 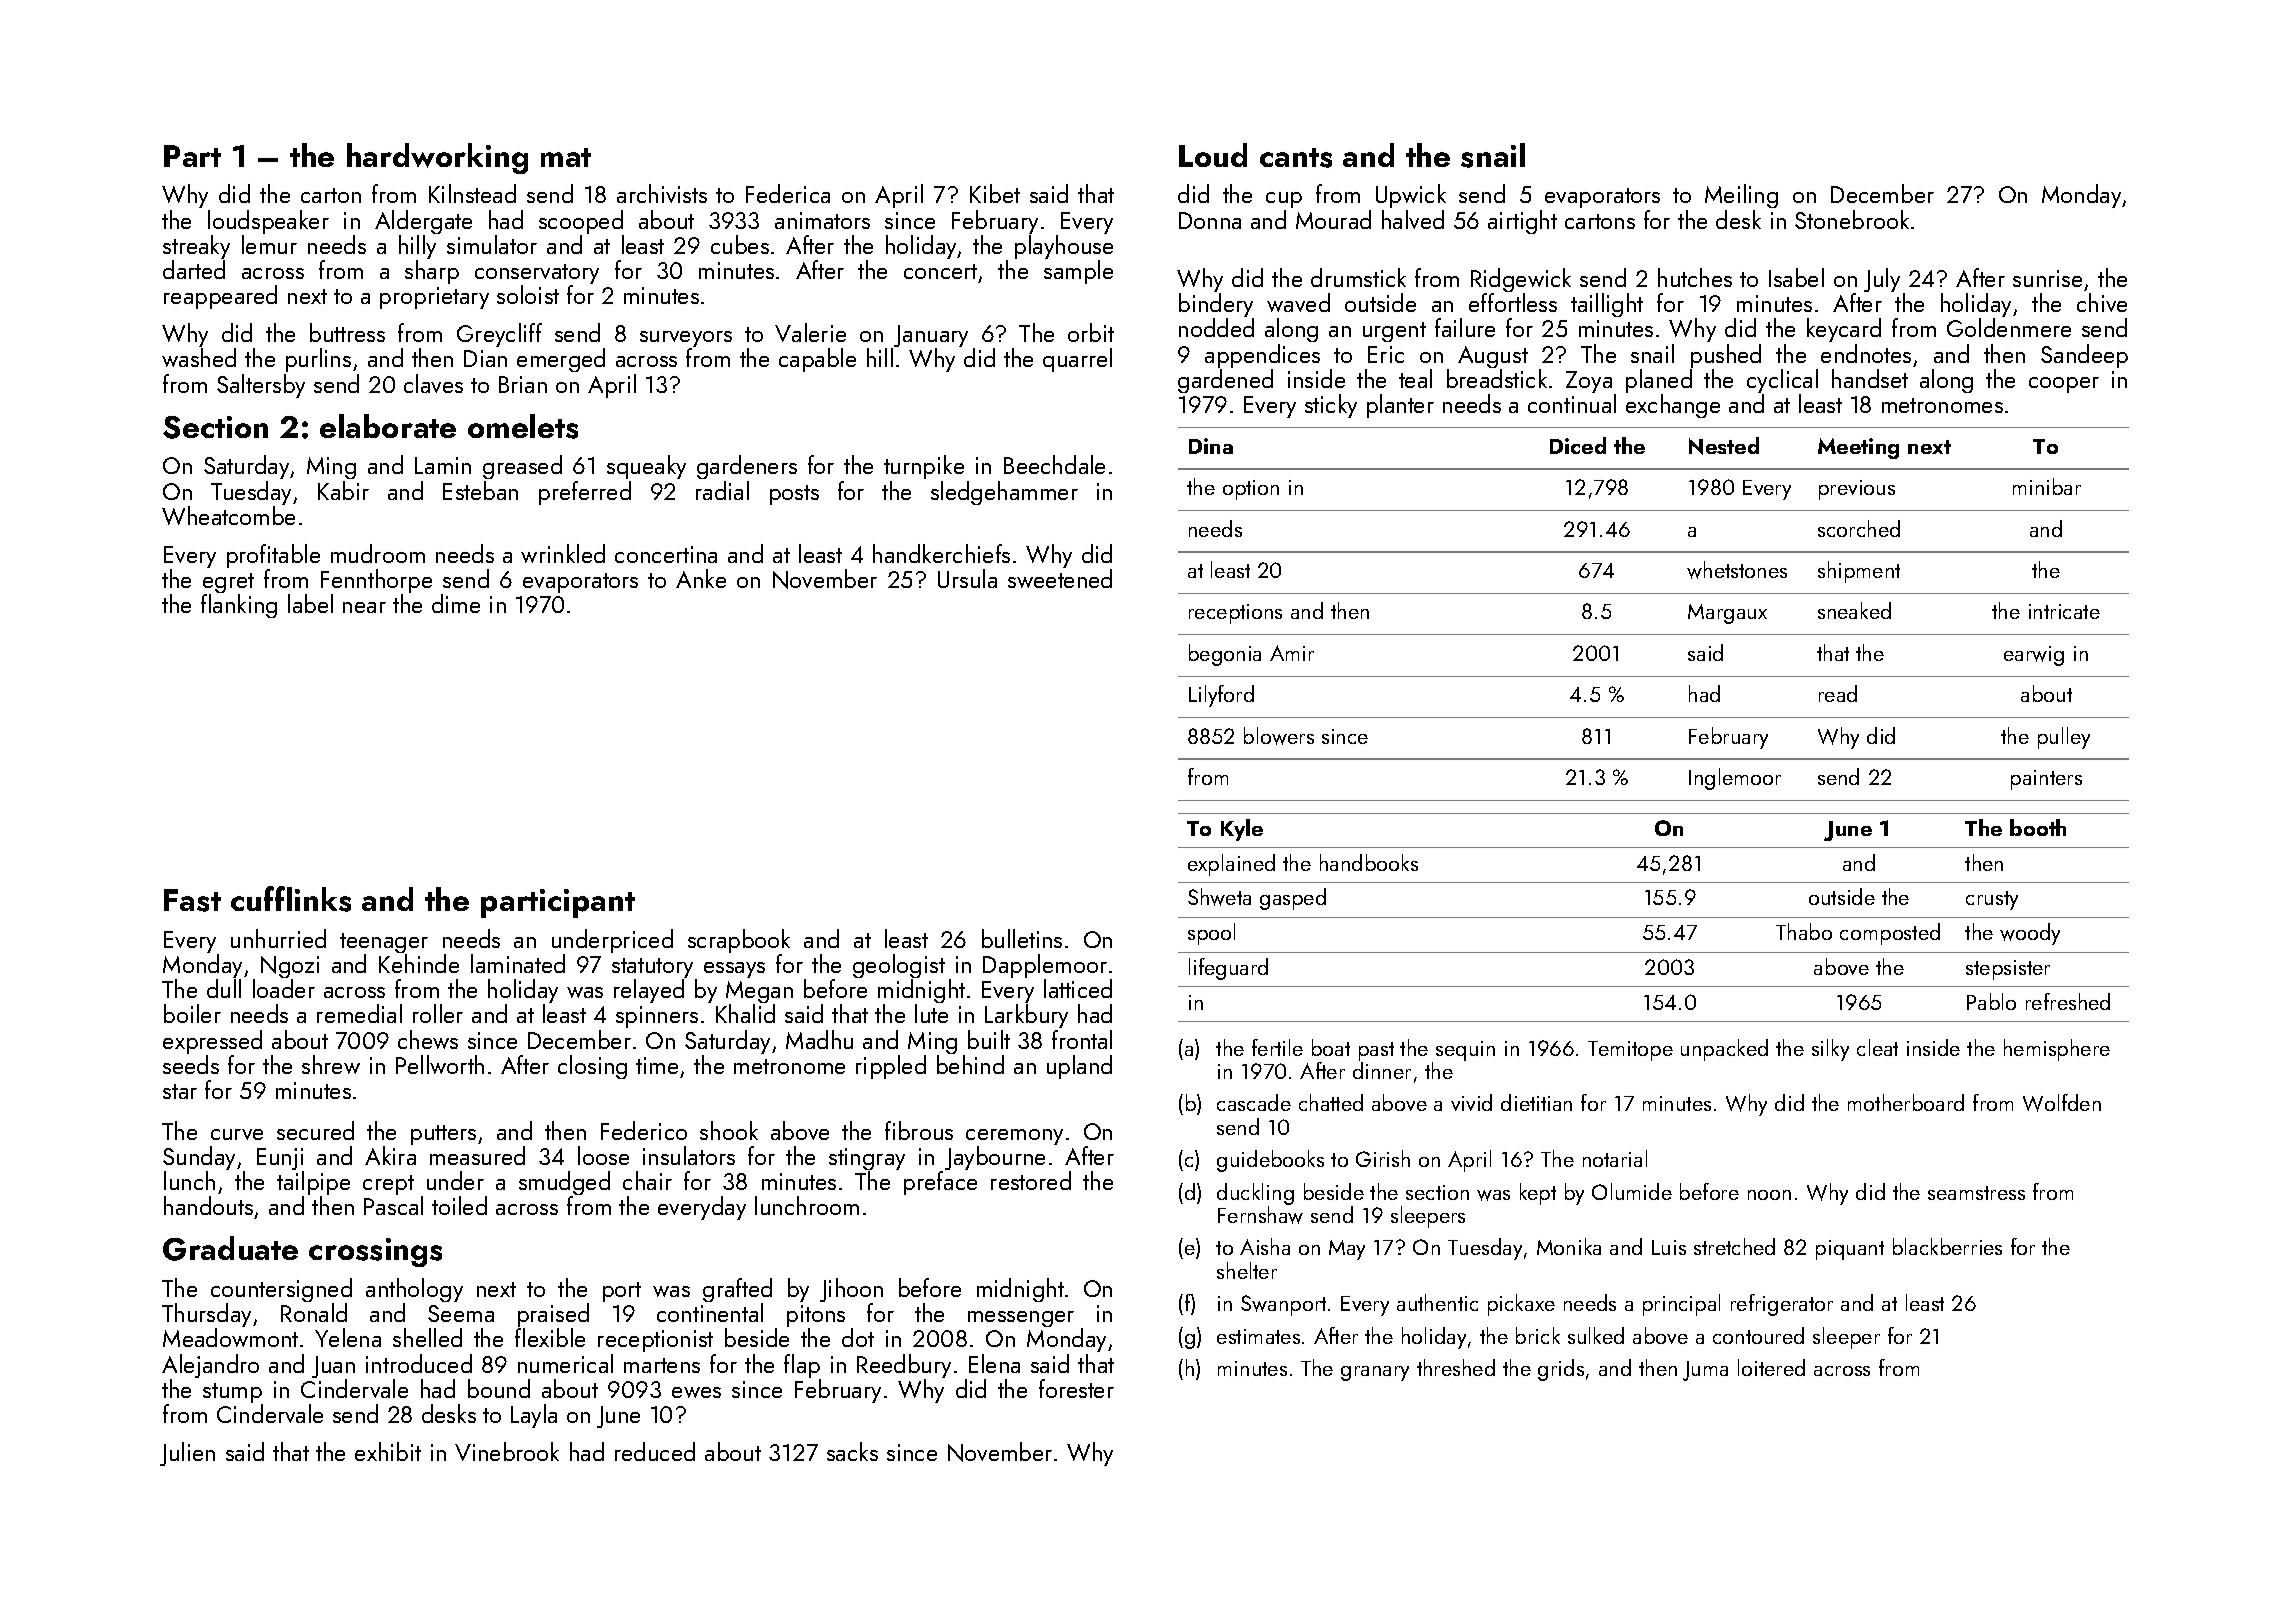 What do you see at coordinates (192, 1013) in the page?
I see `boiler` at bounding box center [192, 1013].
